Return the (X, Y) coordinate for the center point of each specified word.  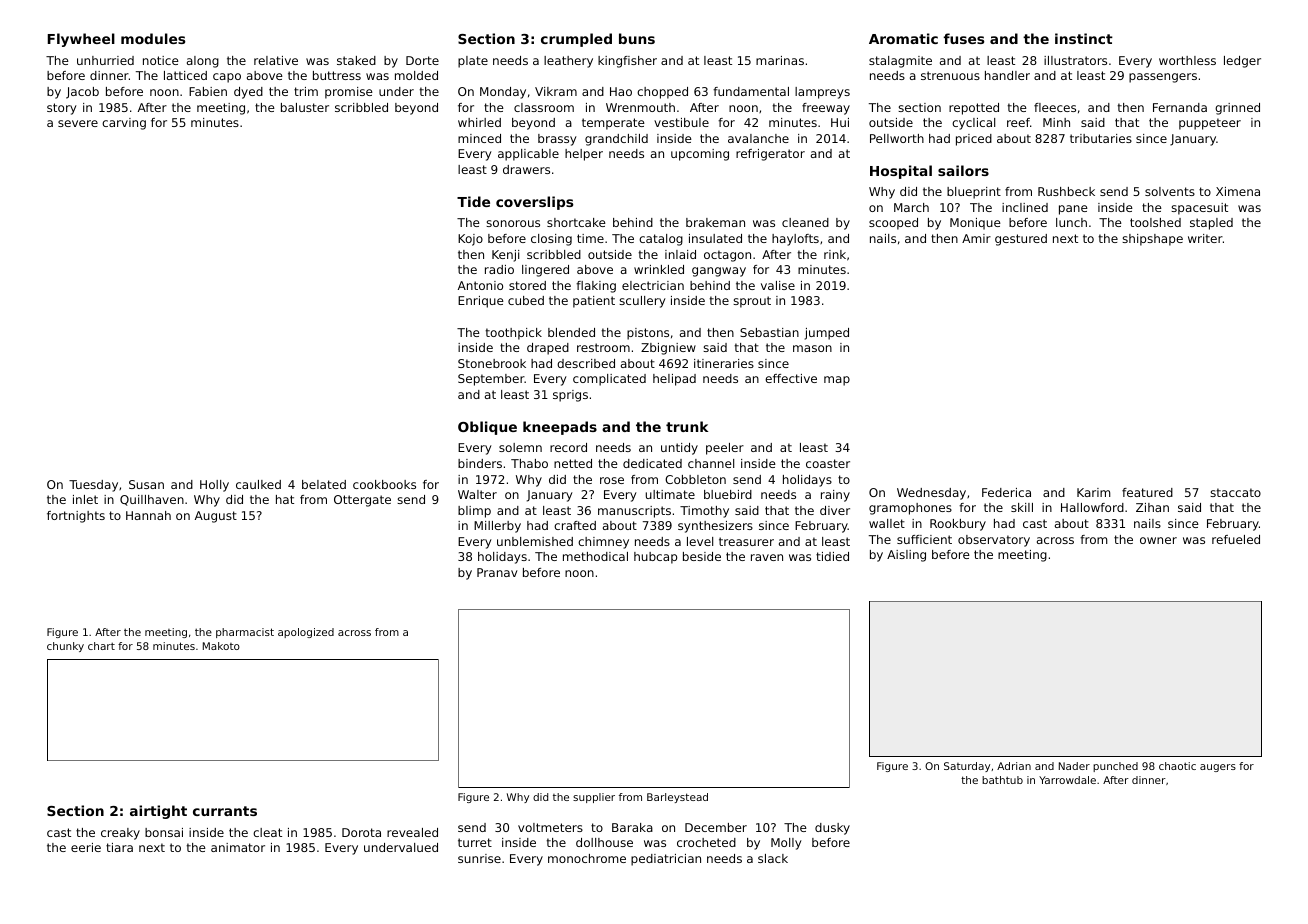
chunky (65, 647)
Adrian (1014, 766)
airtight (158, 812)
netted (573, 463)
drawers (526, 169)
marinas (780, 60)
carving (124, 124)
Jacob (82, 93)
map (837, 381)
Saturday (967, 767)
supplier (594, 798)
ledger (1242, 62)
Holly (214, 486)
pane (1073, 210)
